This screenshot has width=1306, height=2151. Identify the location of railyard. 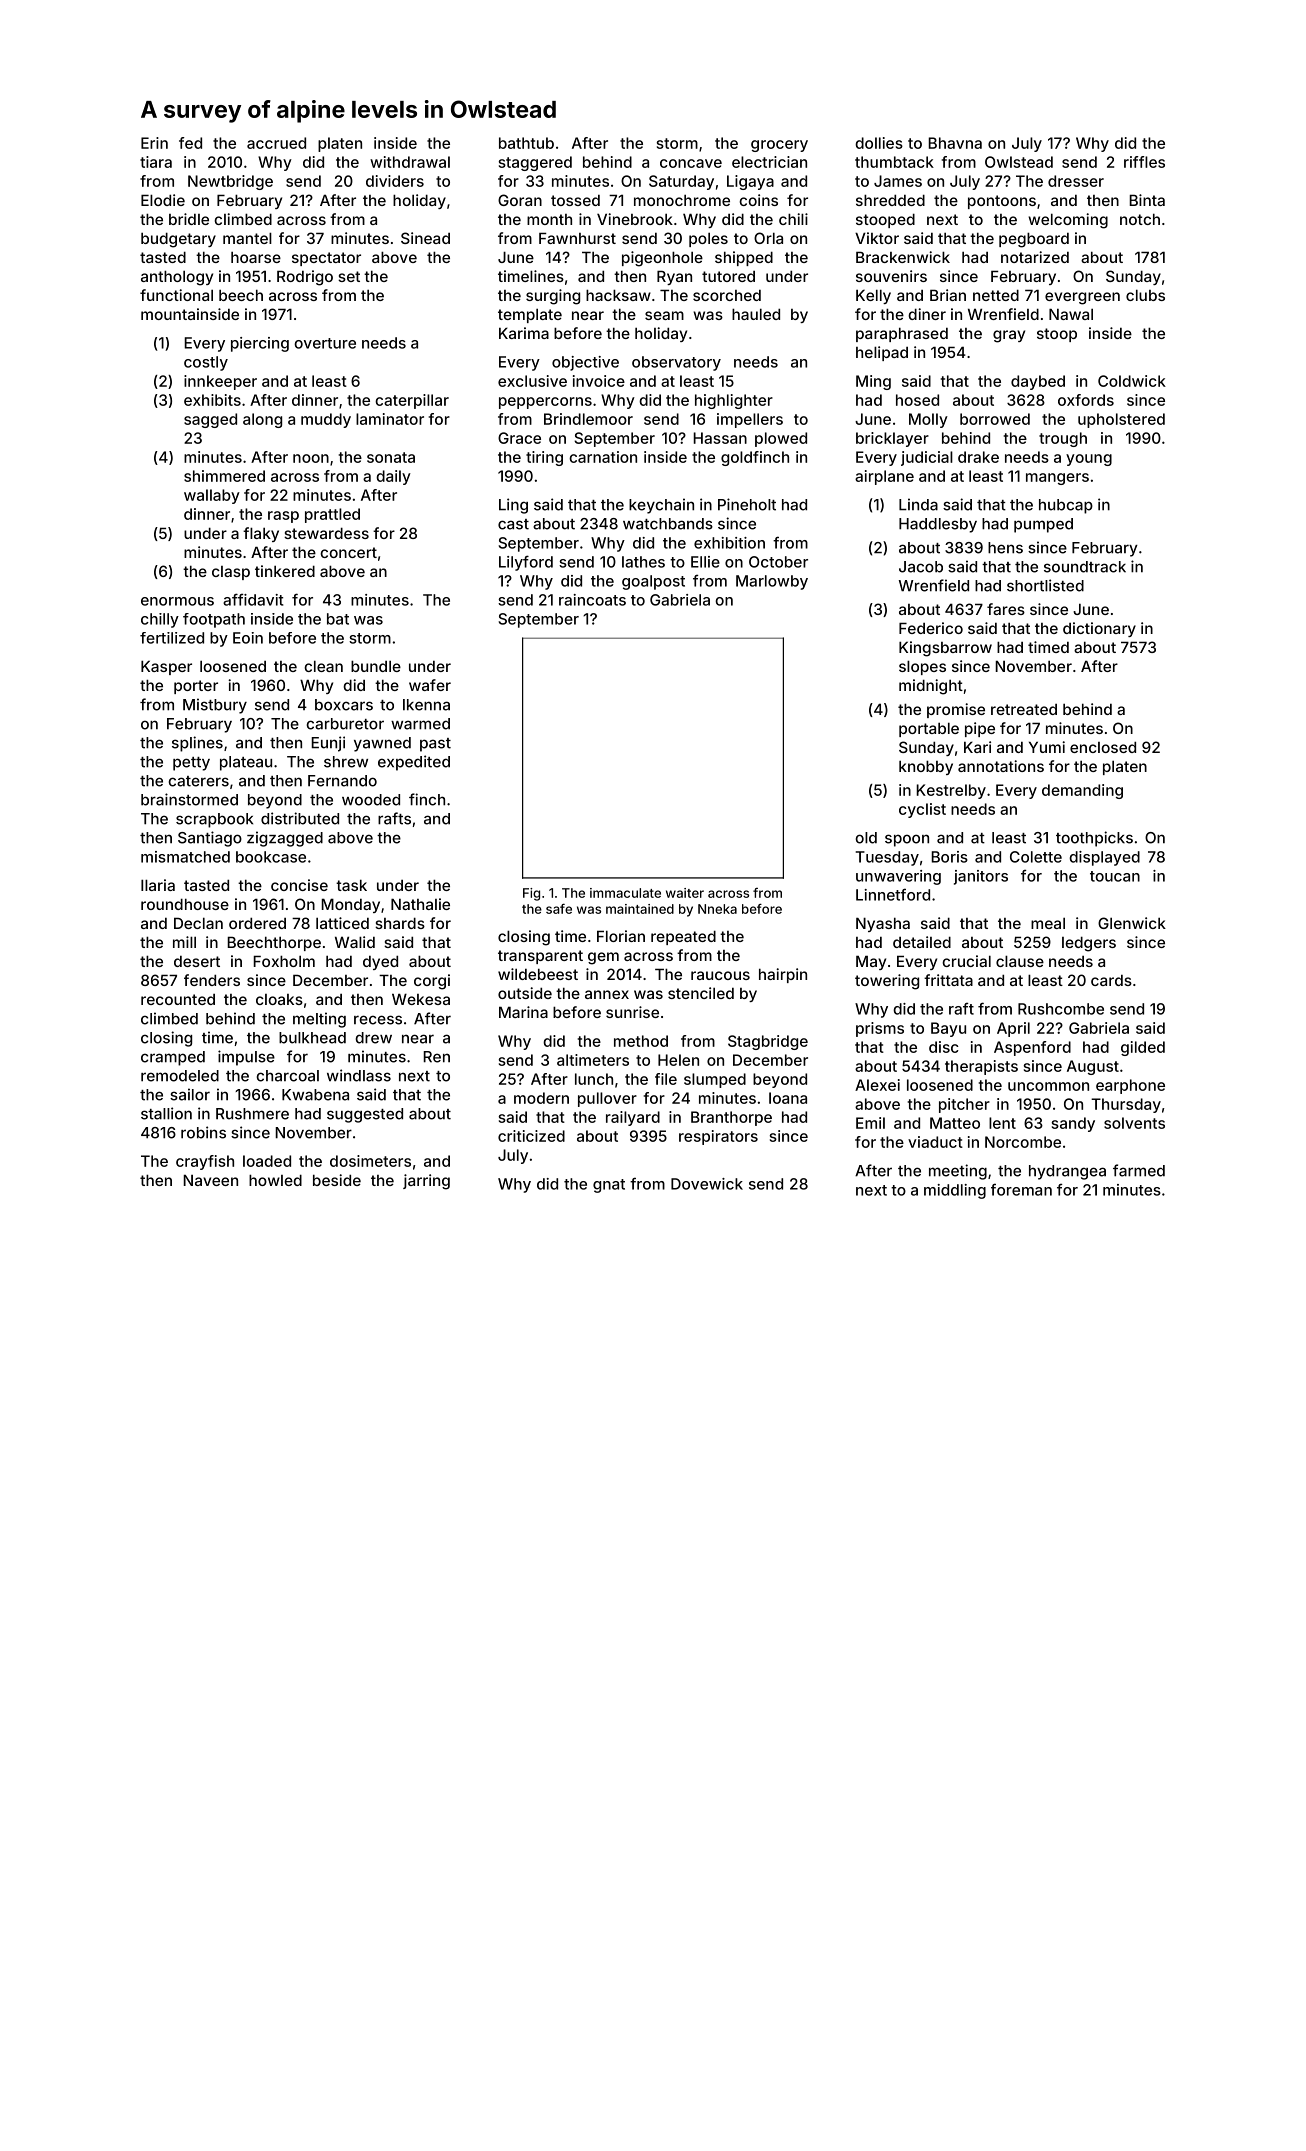
(633, 1118).
